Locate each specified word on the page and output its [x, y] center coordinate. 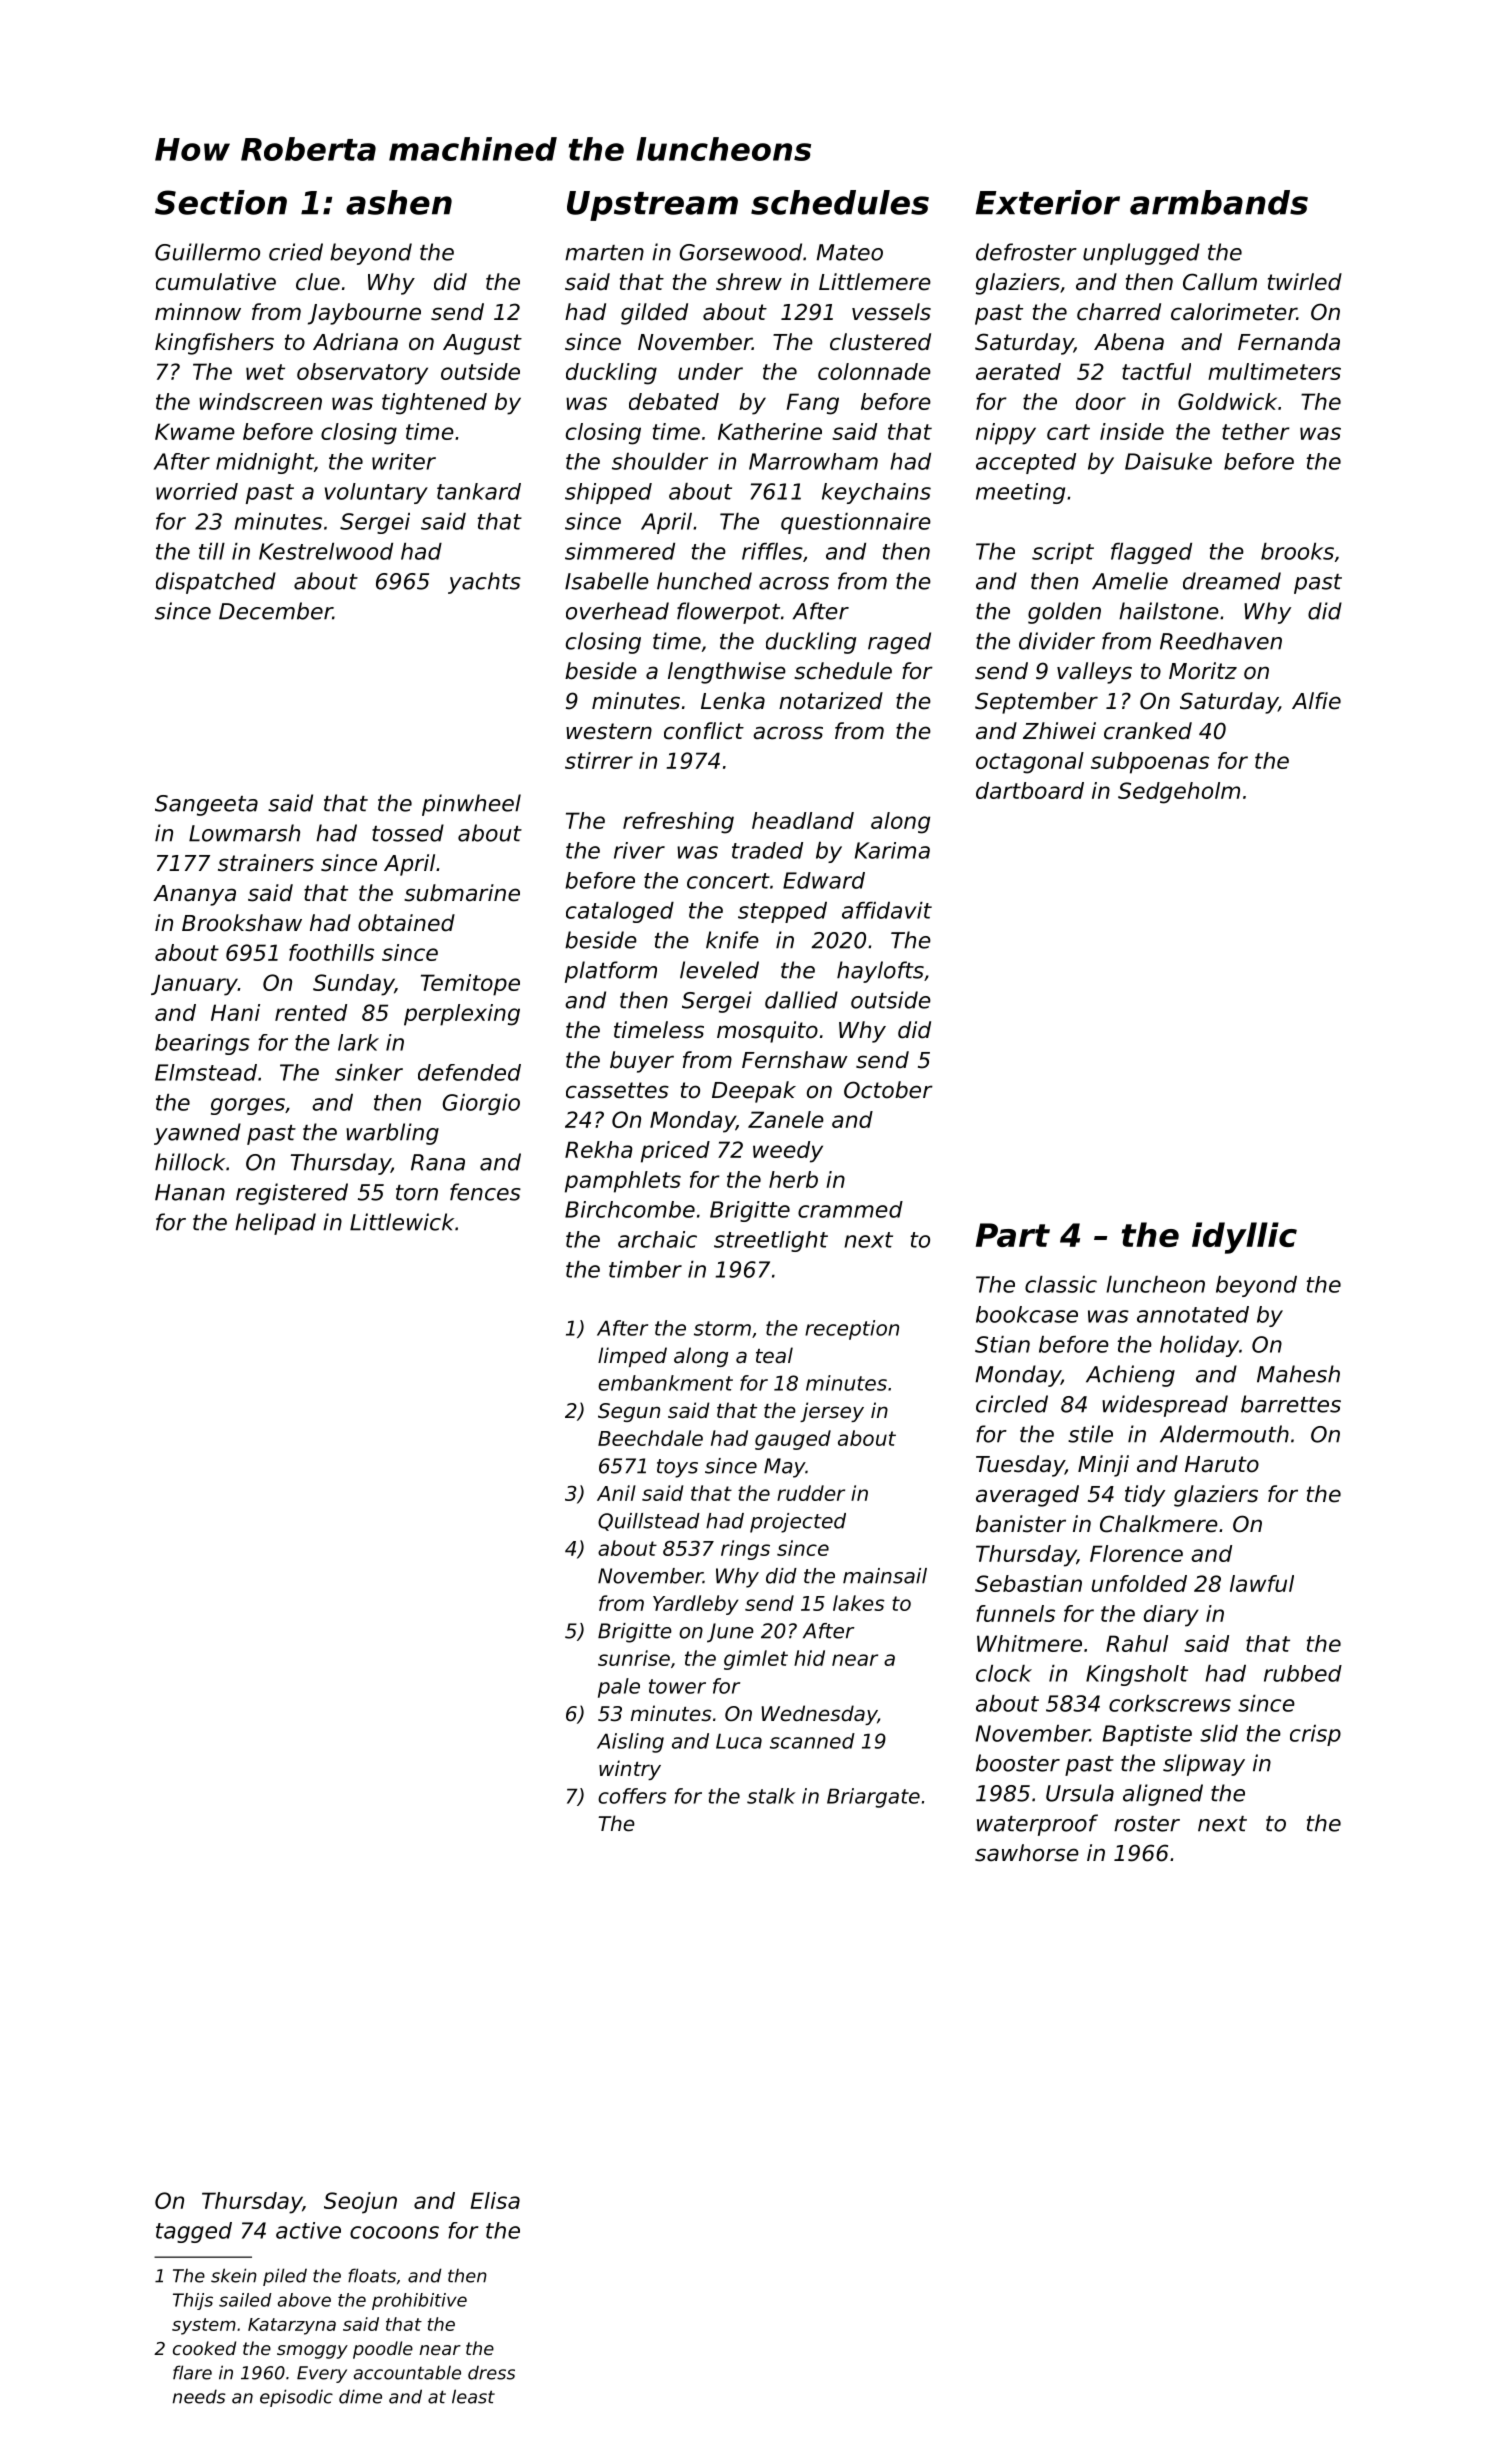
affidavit [887, 910]
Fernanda [1289, 342]
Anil [616, 1493]
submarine [462, 893]
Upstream [652, 206]
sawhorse [1027, 1853]
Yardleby [695, 1605]
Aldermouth [1224, 1434]
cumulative [216, 282]
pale [619, 1688]
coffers [632, 1796]
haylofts [880, 972]
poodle [383, 2350]
